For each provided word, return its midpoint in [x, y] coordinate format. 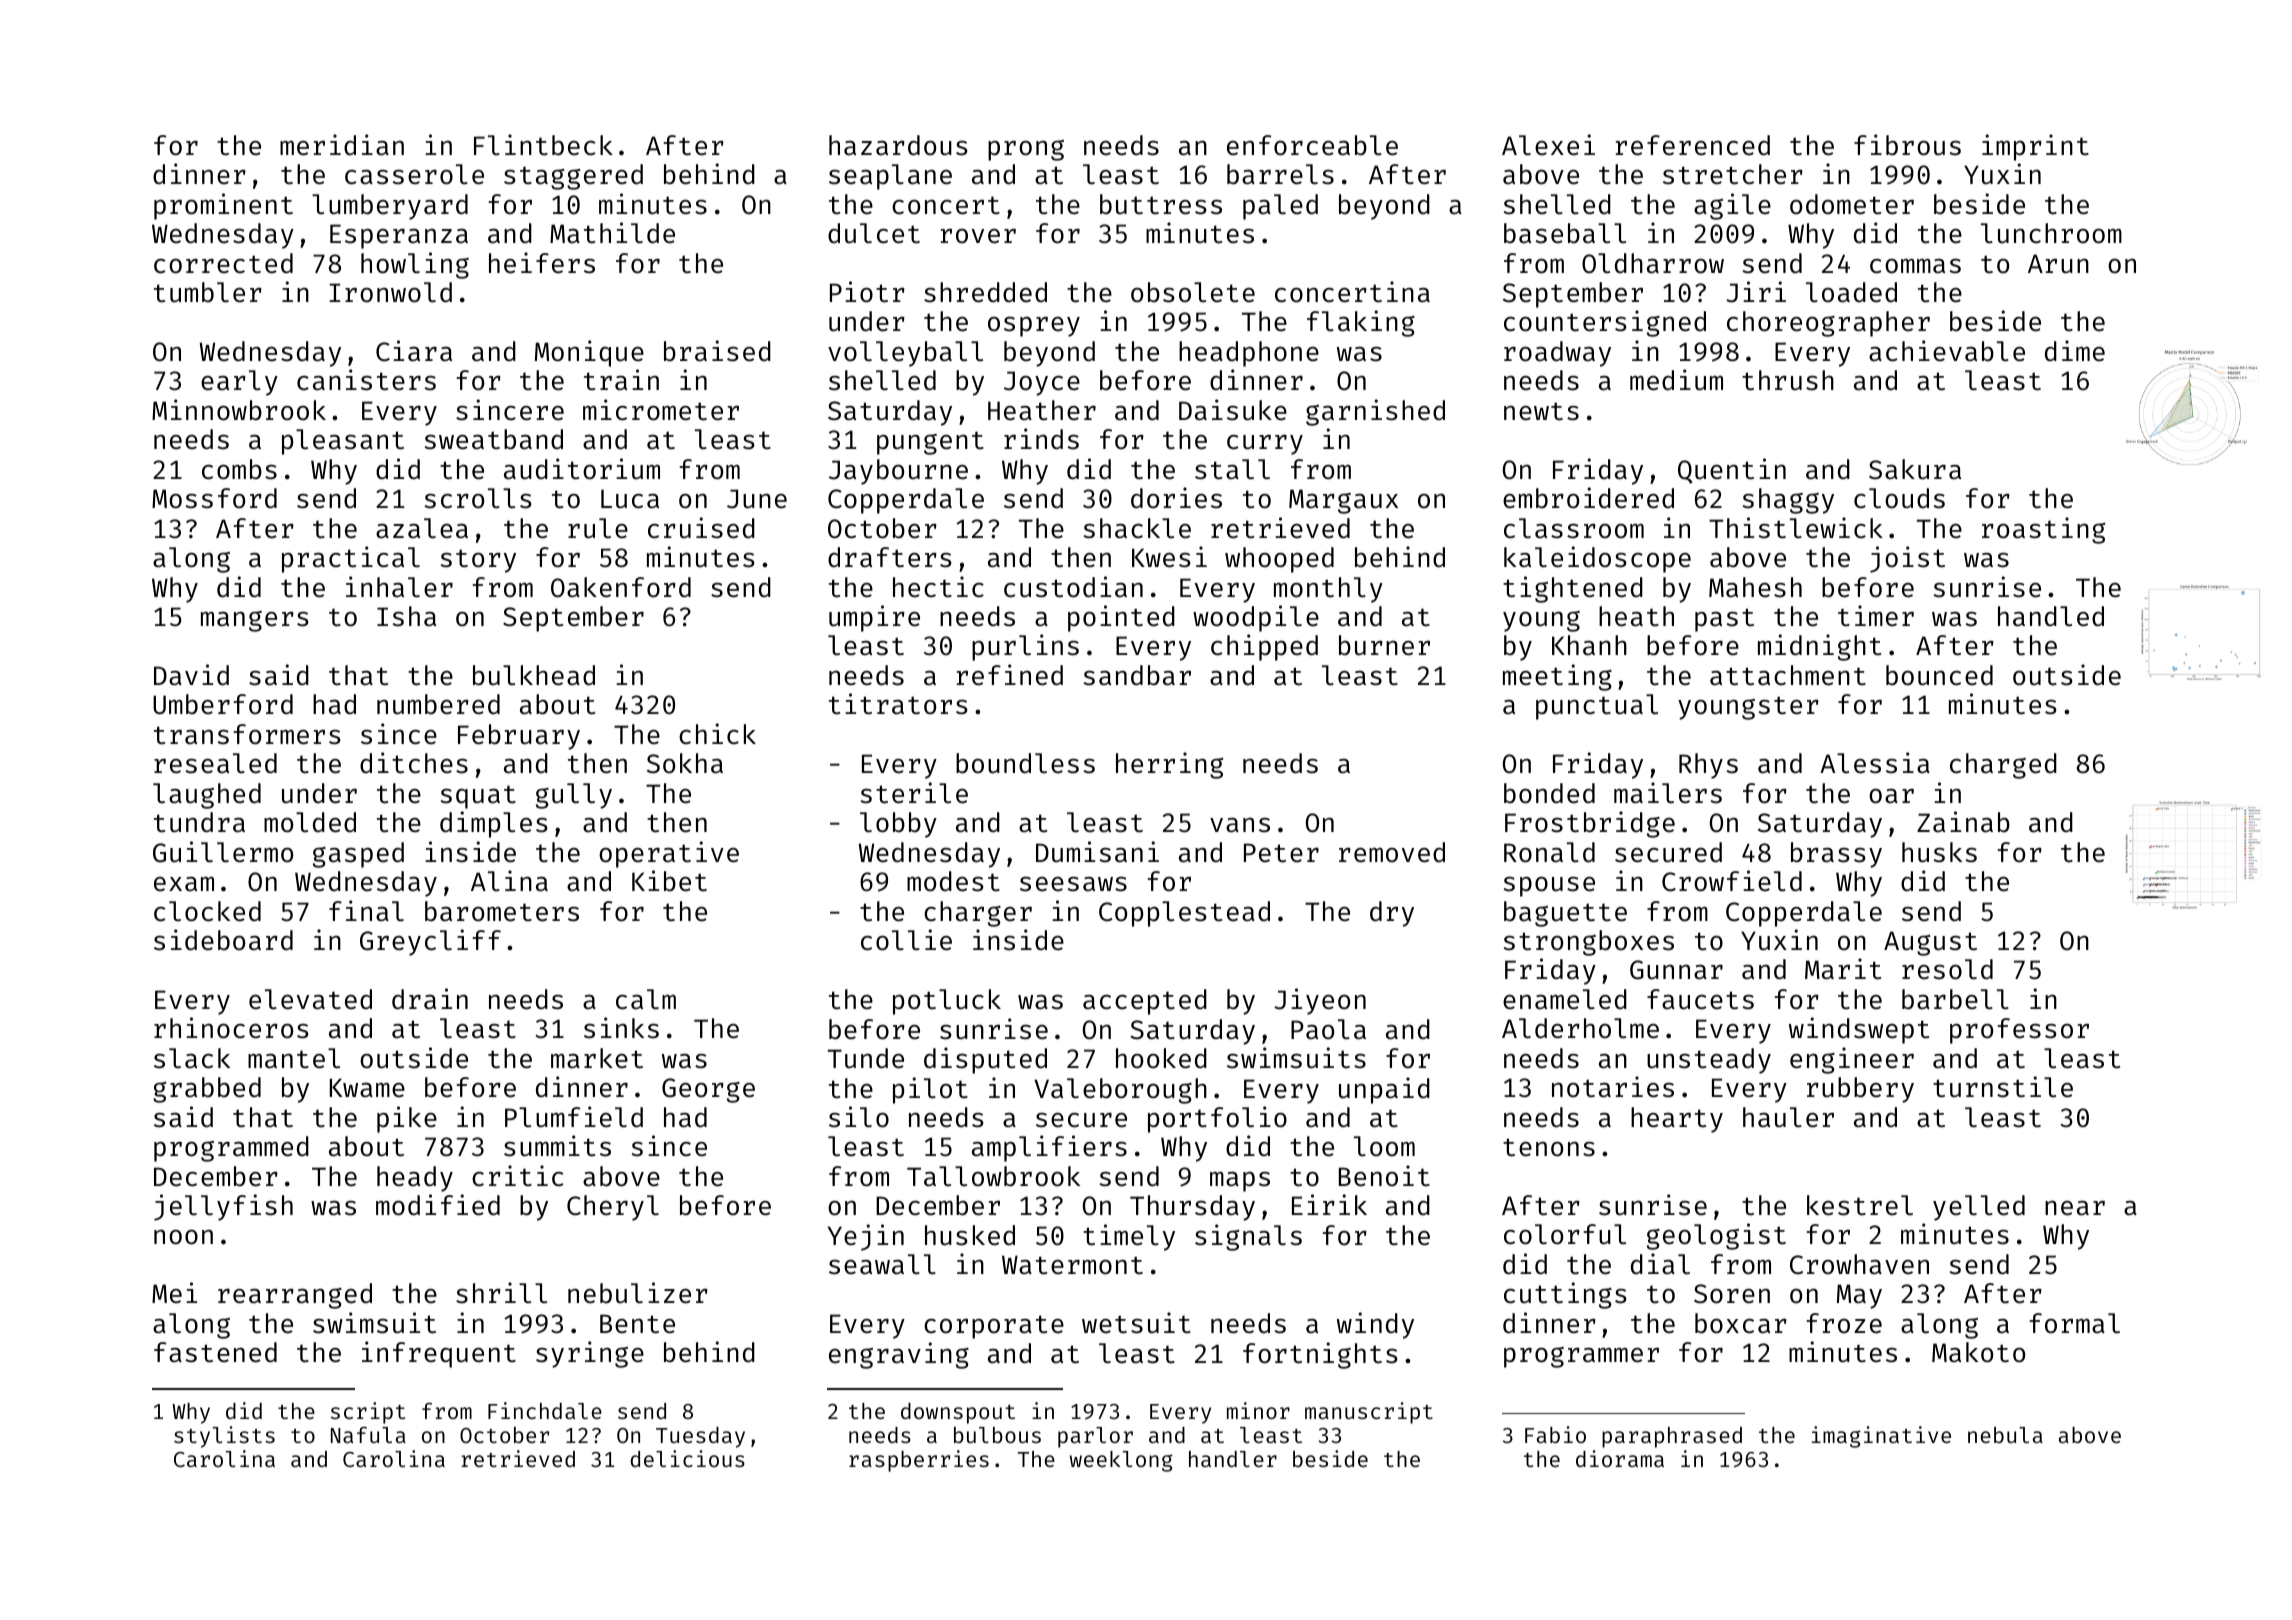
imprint [2035, 147]
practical [351, 559]
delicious [687, 1458]
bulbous [997, 1435]
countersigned [1605, 323]
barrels [1280, 174]
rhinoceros [231, 1028]
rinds [1041, 439]
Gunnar [1676, 970]
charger [978, 914]
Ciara [414, 351]
